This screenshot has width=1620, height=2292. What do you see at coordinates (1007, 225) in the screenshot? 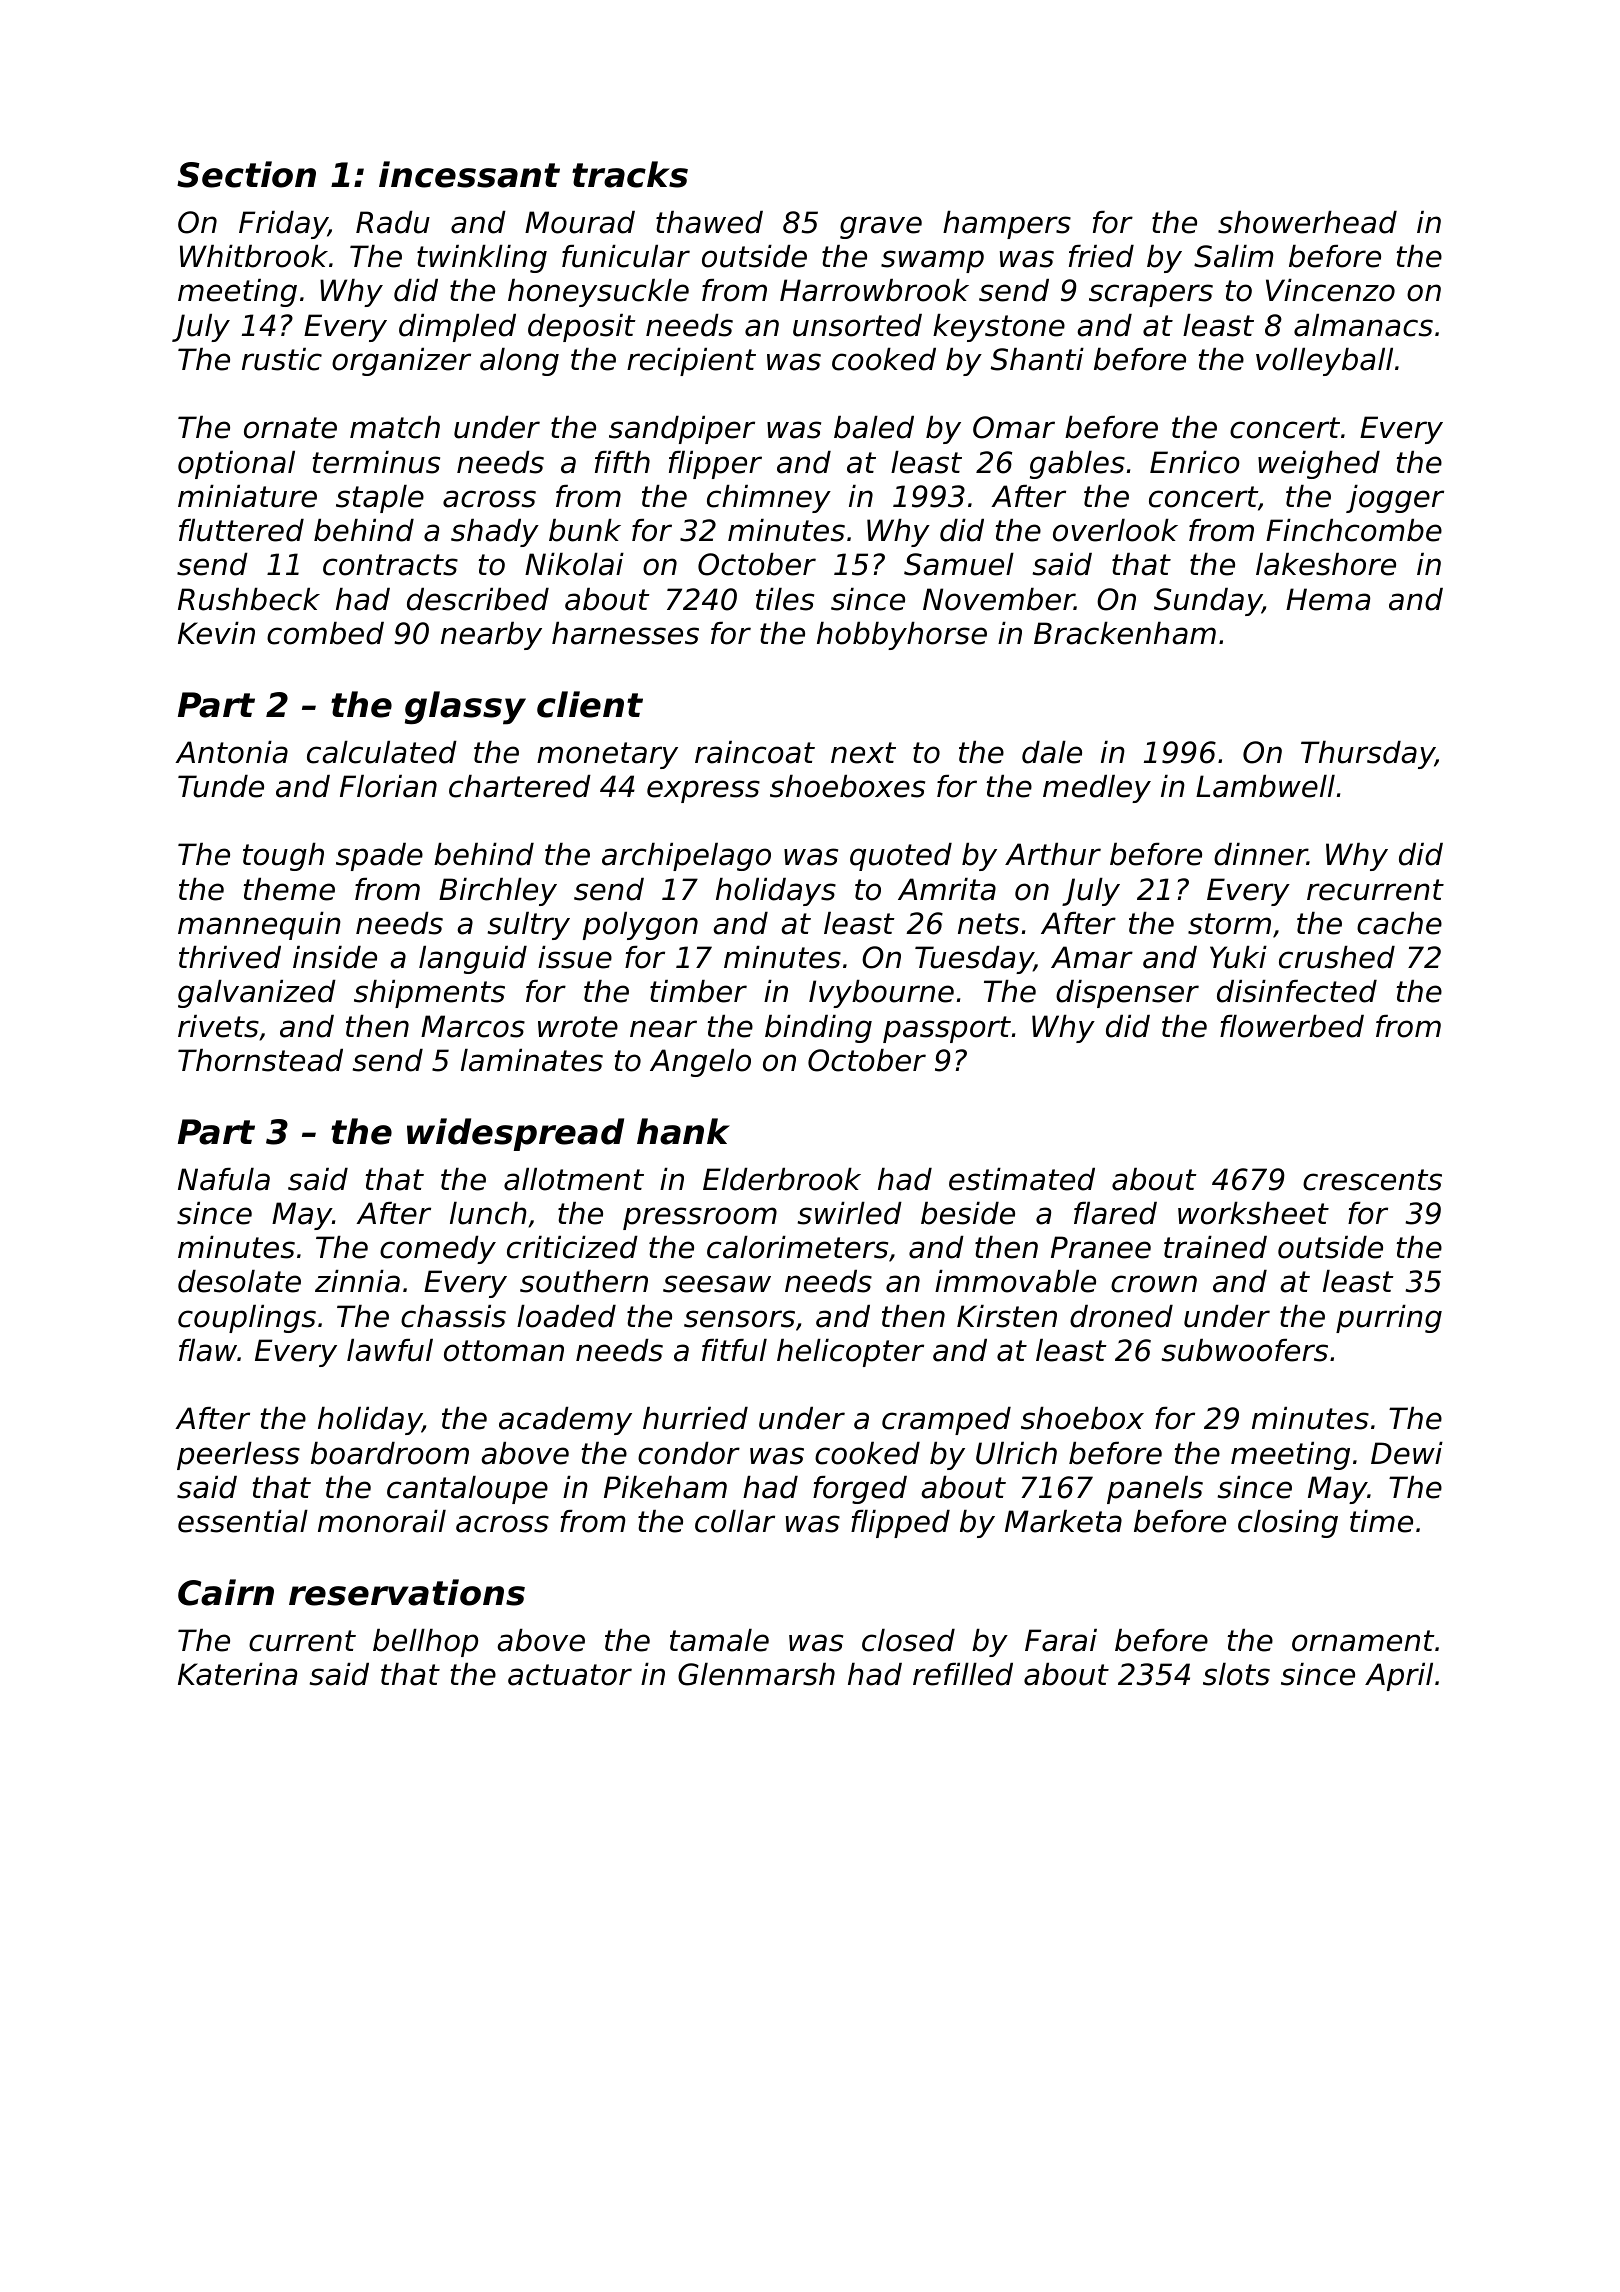
I see `hampers` at bounding box center [1007, 225].
